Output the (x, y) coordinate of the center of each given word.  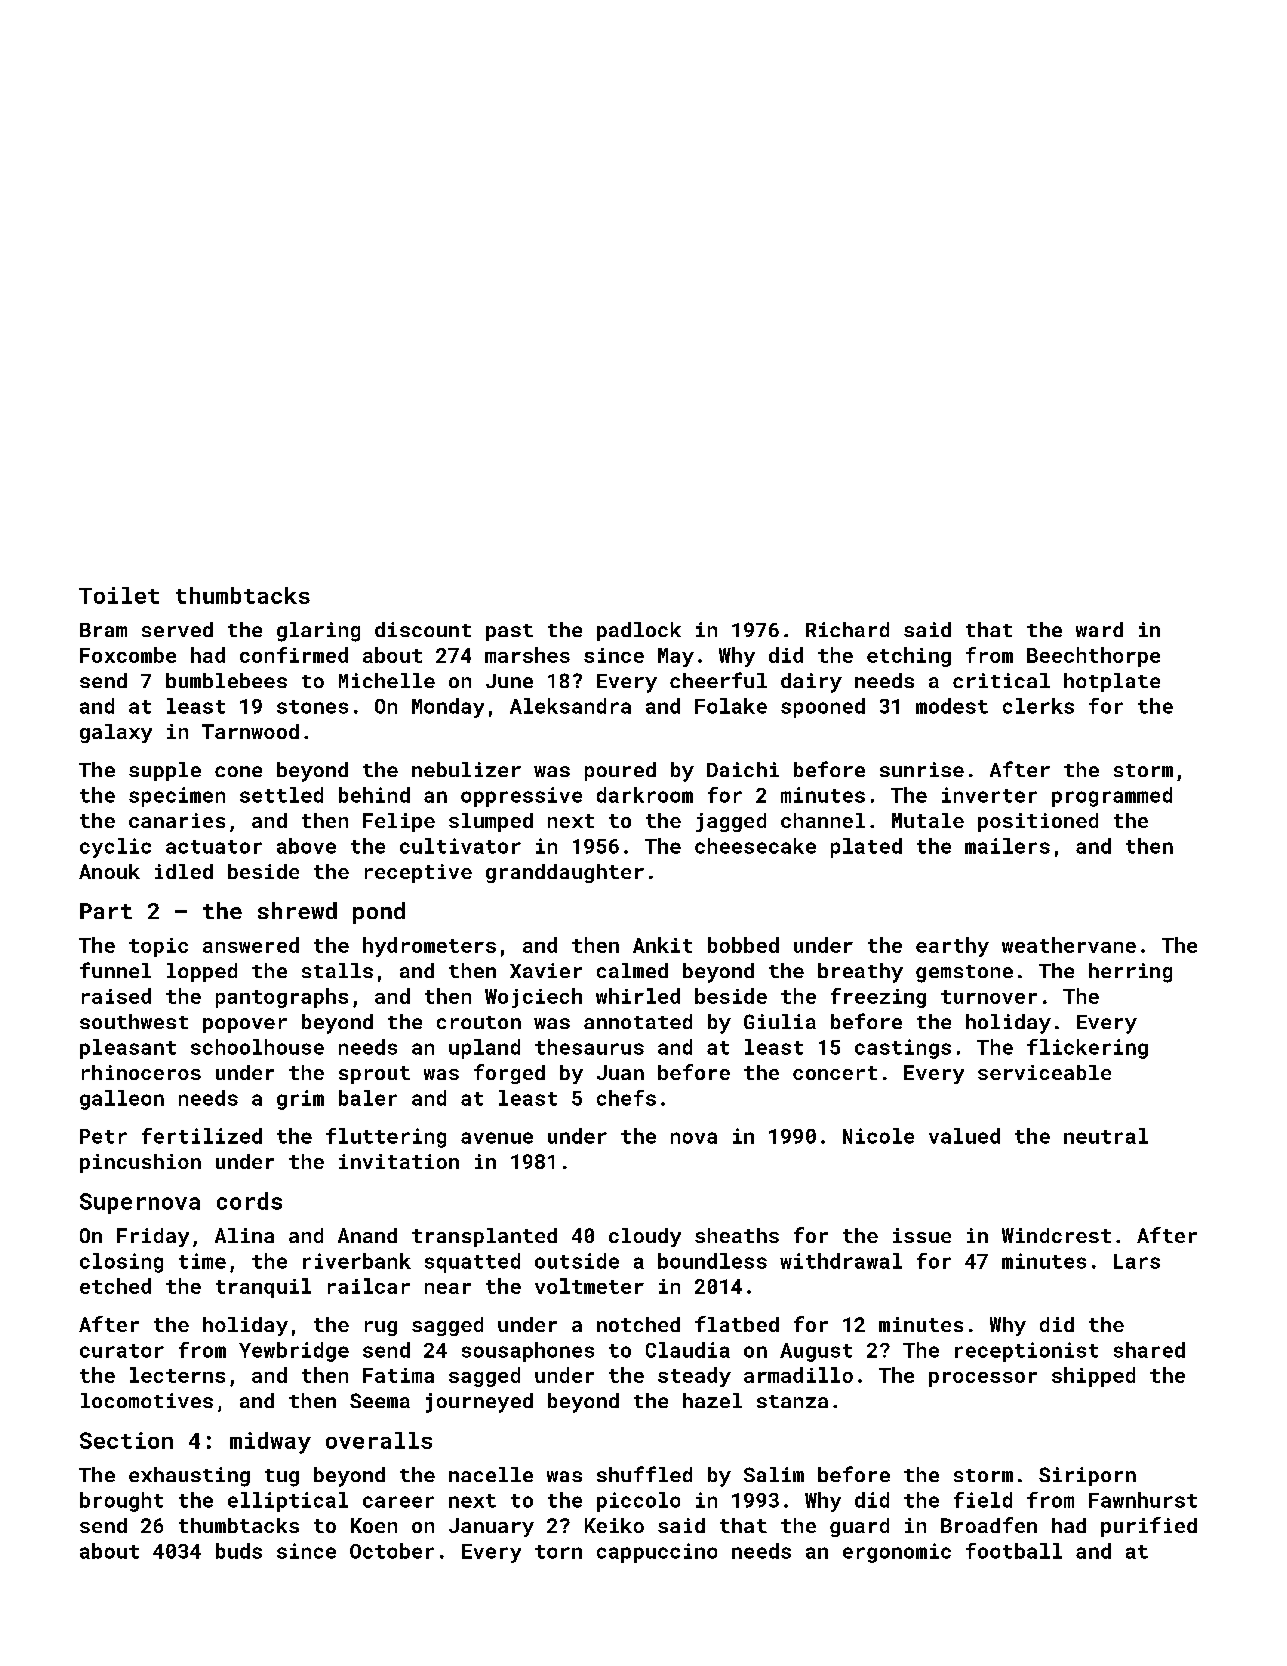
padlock (639, 631)
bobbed (743, 945)
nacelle (491, 1474)
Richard (847, 629)
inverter (989, 795)
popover (245, 1025)
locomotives (147, 1400)
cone (238, 771)
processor (983, 1379)
